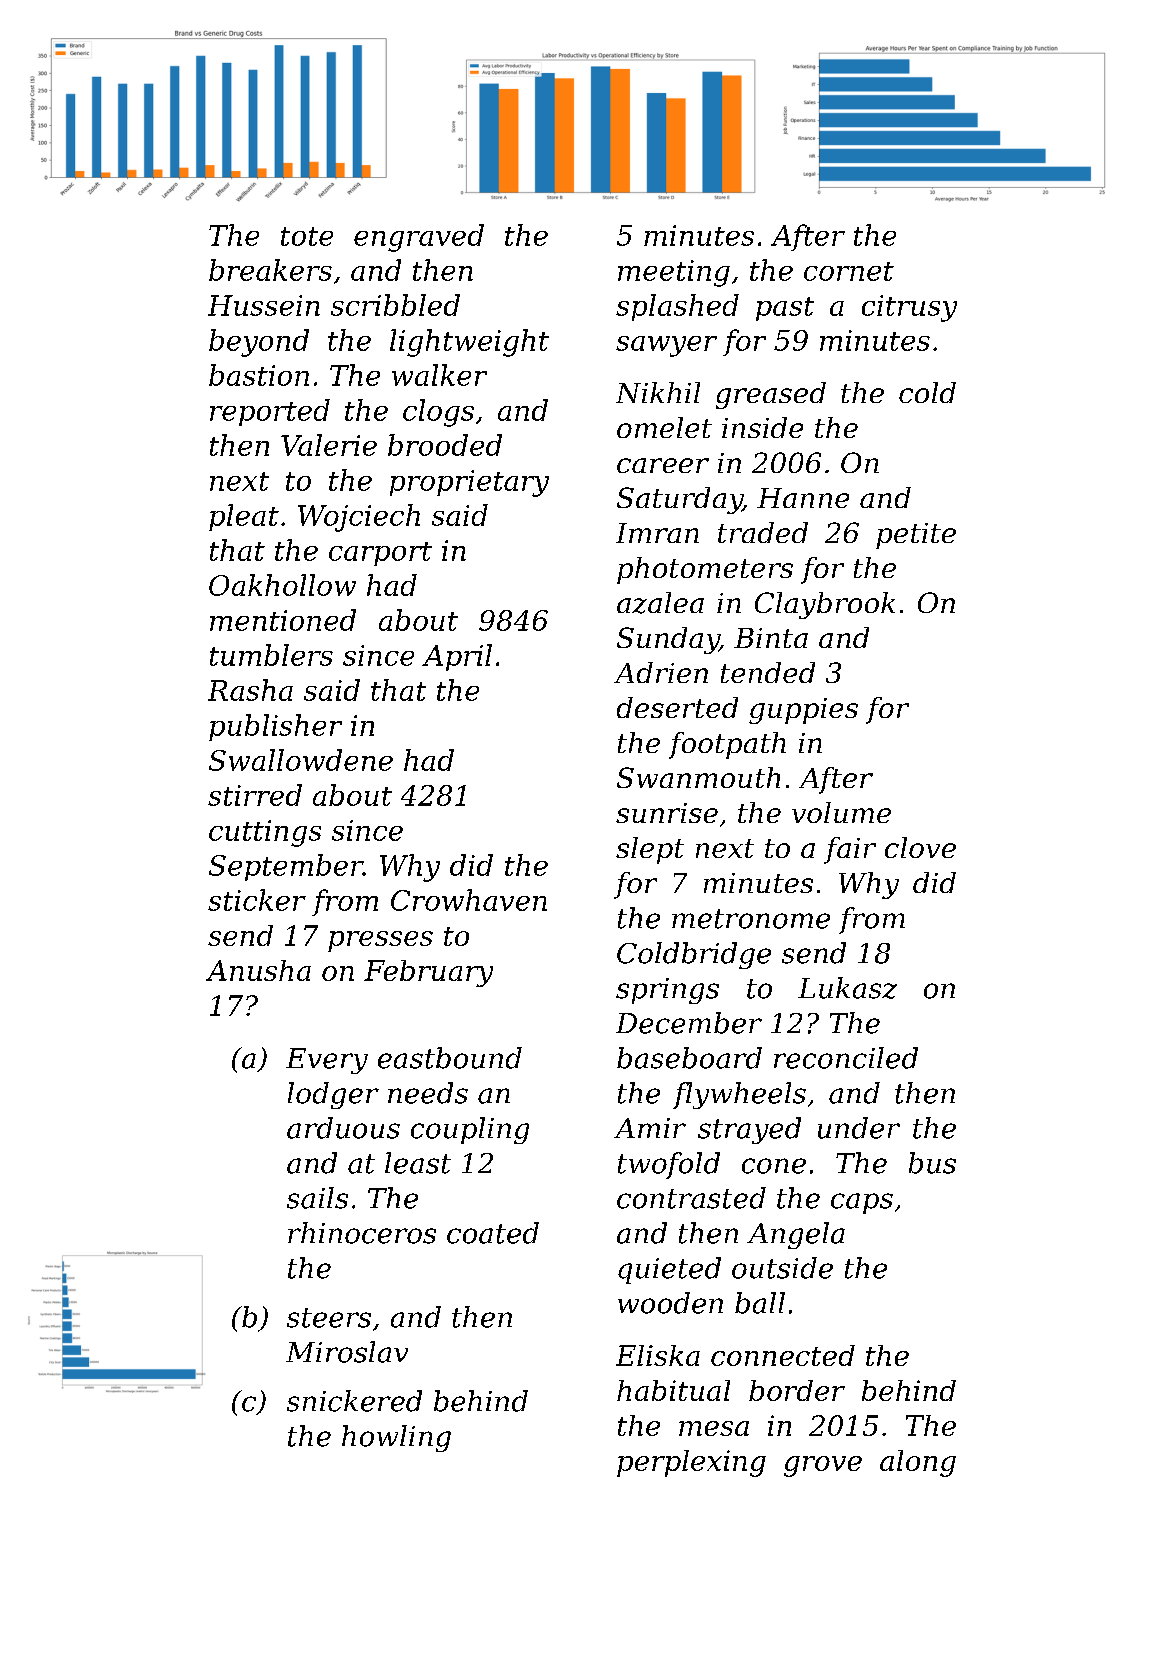  Describe the element at coordinates (774, 1166) in the page. I see `cone` at that location.
